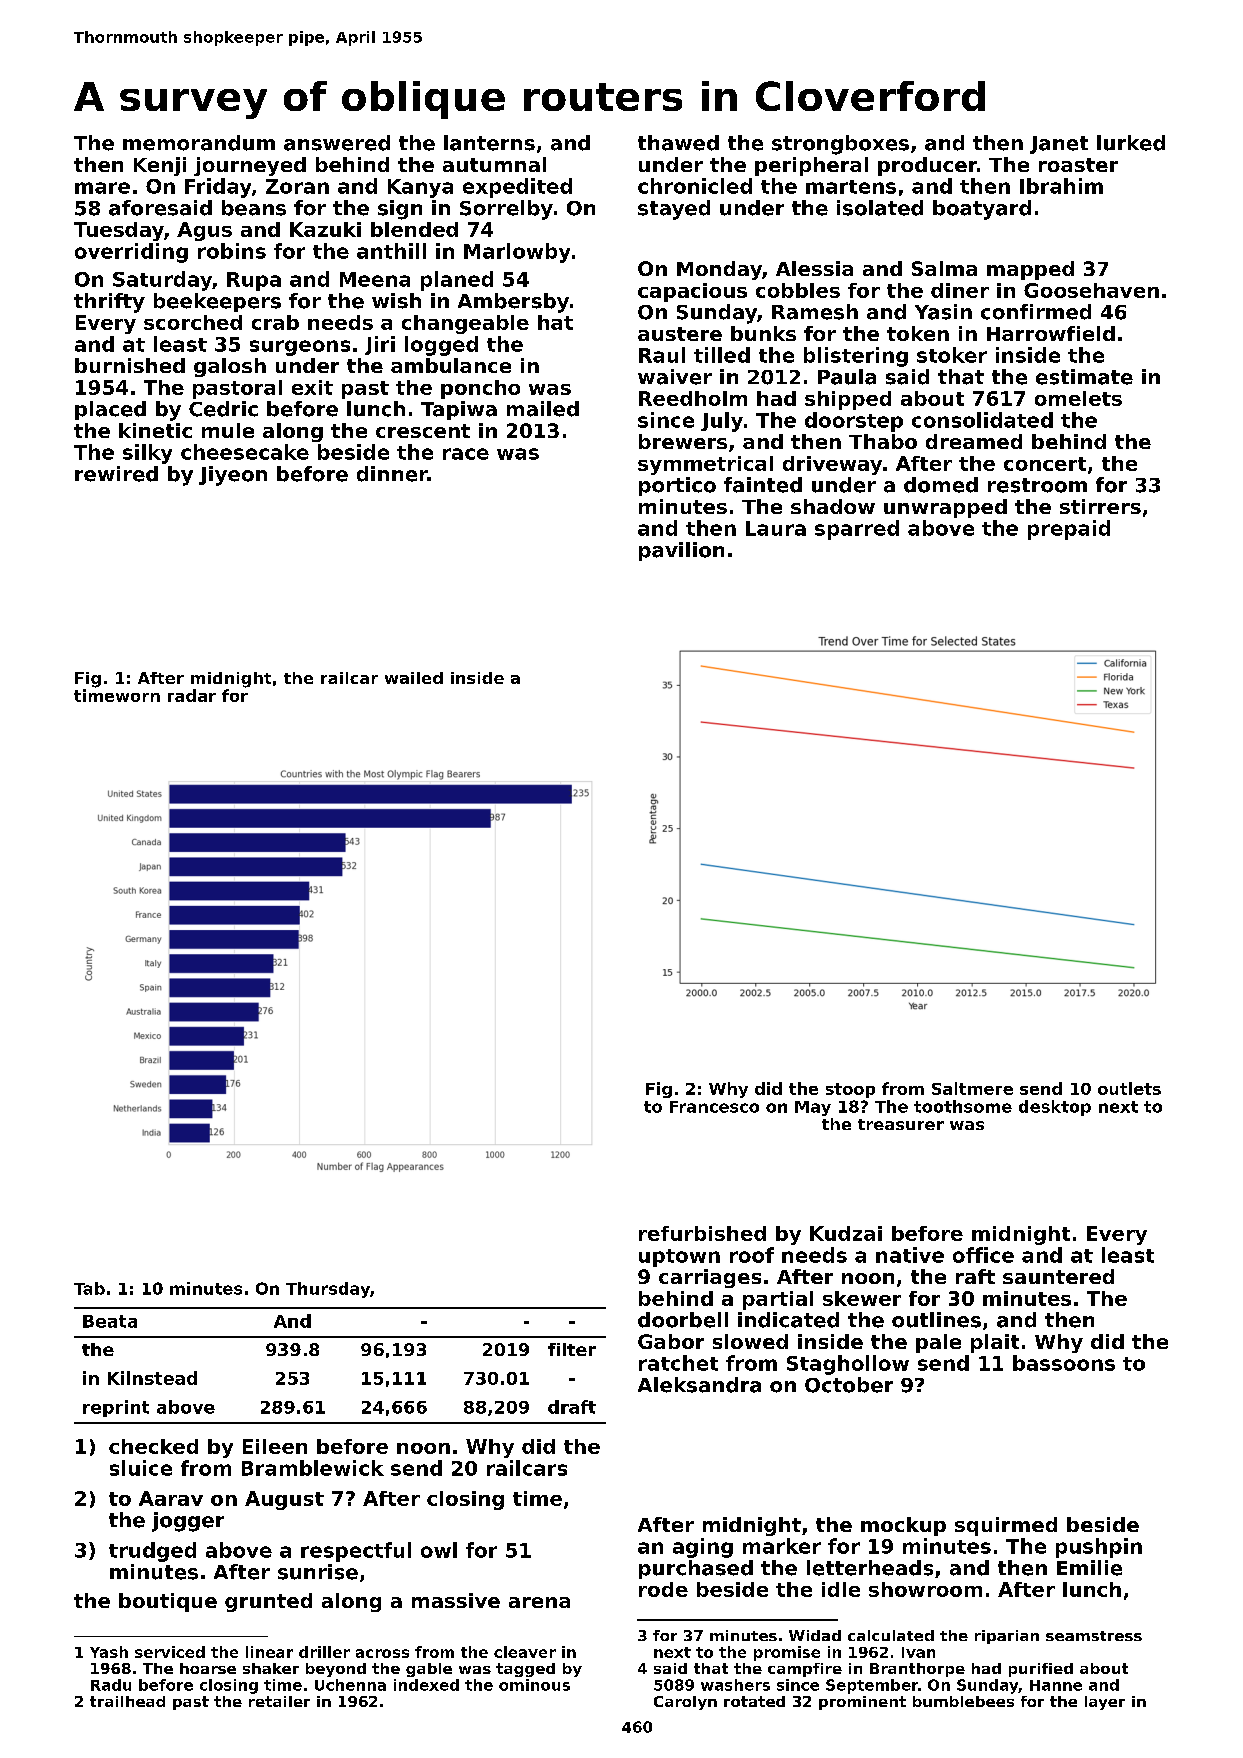  Describe the element at coordinates (192, 695) in the screenshot. I see `radar` at that location.
